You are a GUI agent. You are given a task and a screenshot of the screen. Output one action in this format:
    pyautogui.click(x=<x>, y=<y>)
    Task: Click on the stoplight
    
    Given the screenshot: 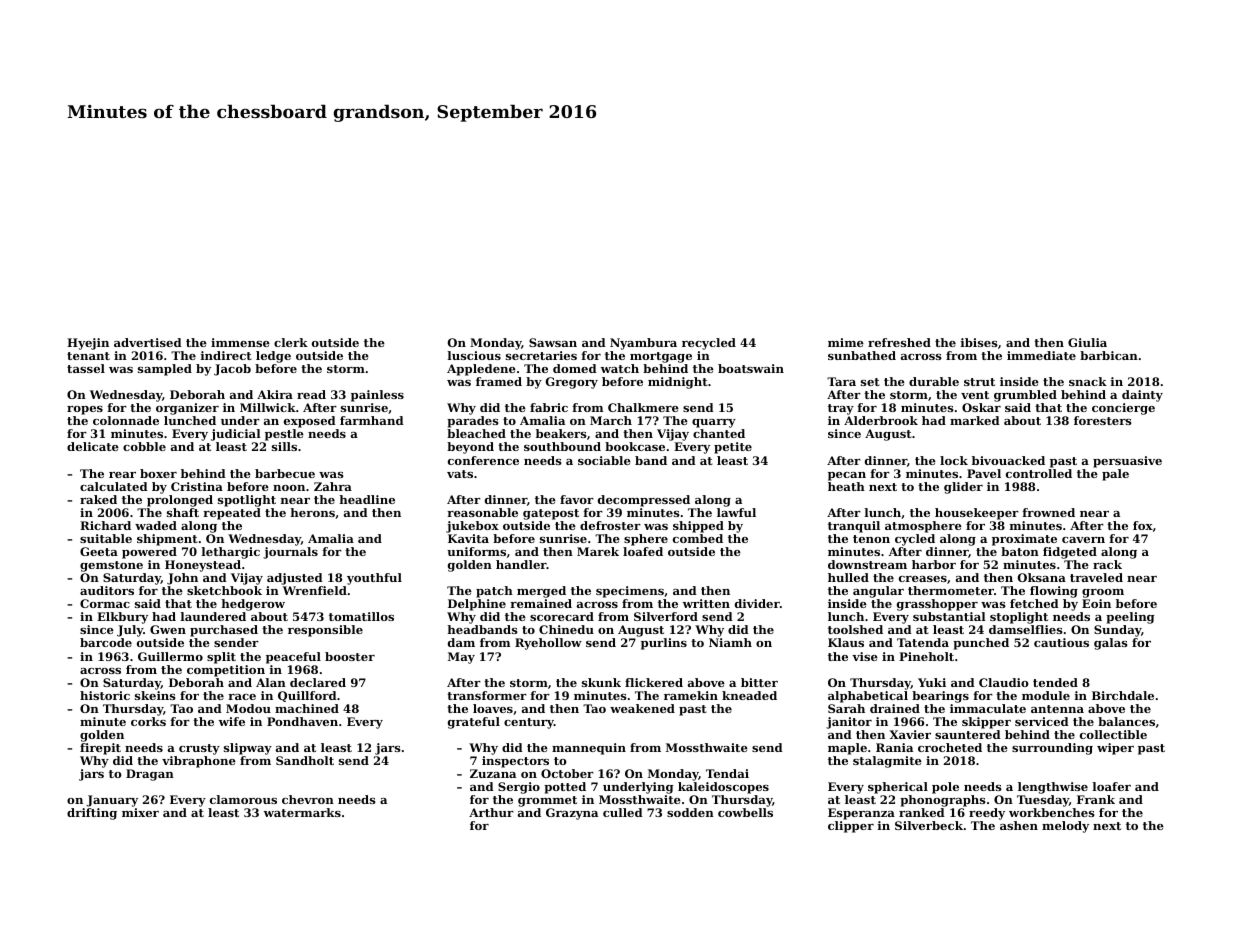 What is the action you would take?
    pyautogui.click(x=1019, y=618)
